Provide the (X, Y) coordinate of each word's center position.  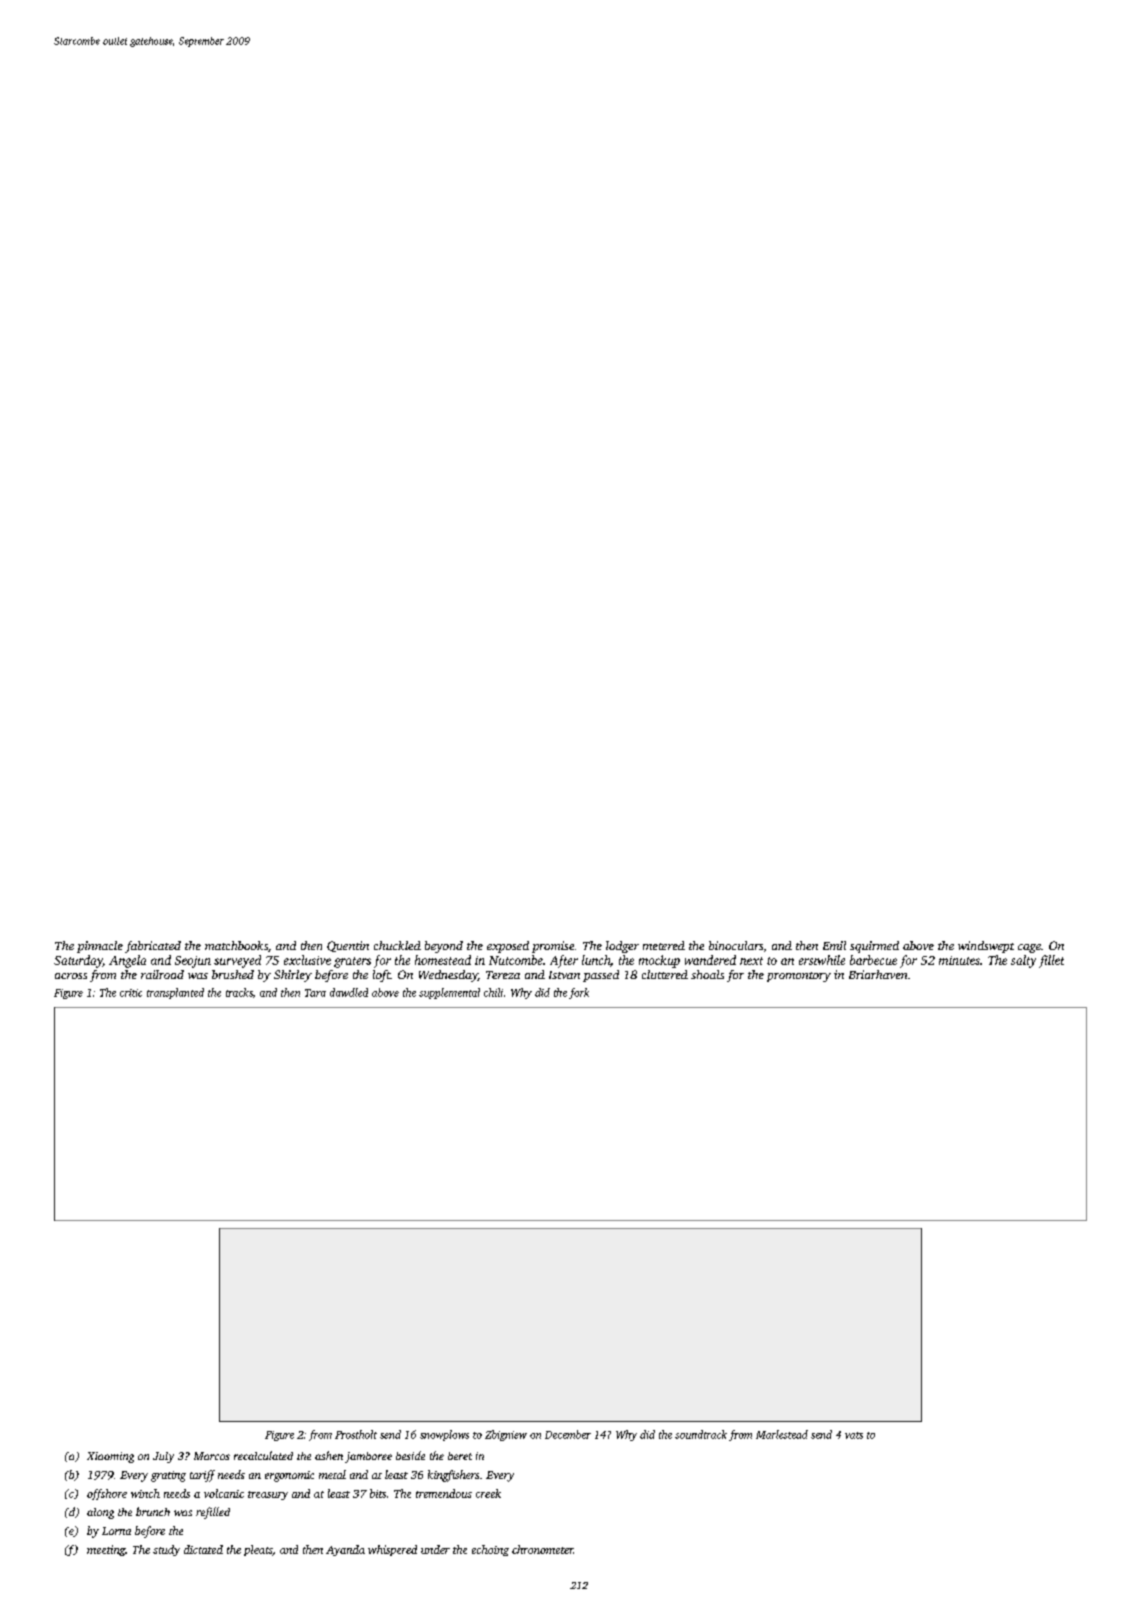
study (166, 1550)
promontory (799, 977)
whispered (392, 1550)
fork (579, 993)
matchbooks (236, 945)
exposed (508, 947)
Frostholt (356, 1434)
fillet (1051, 961)
